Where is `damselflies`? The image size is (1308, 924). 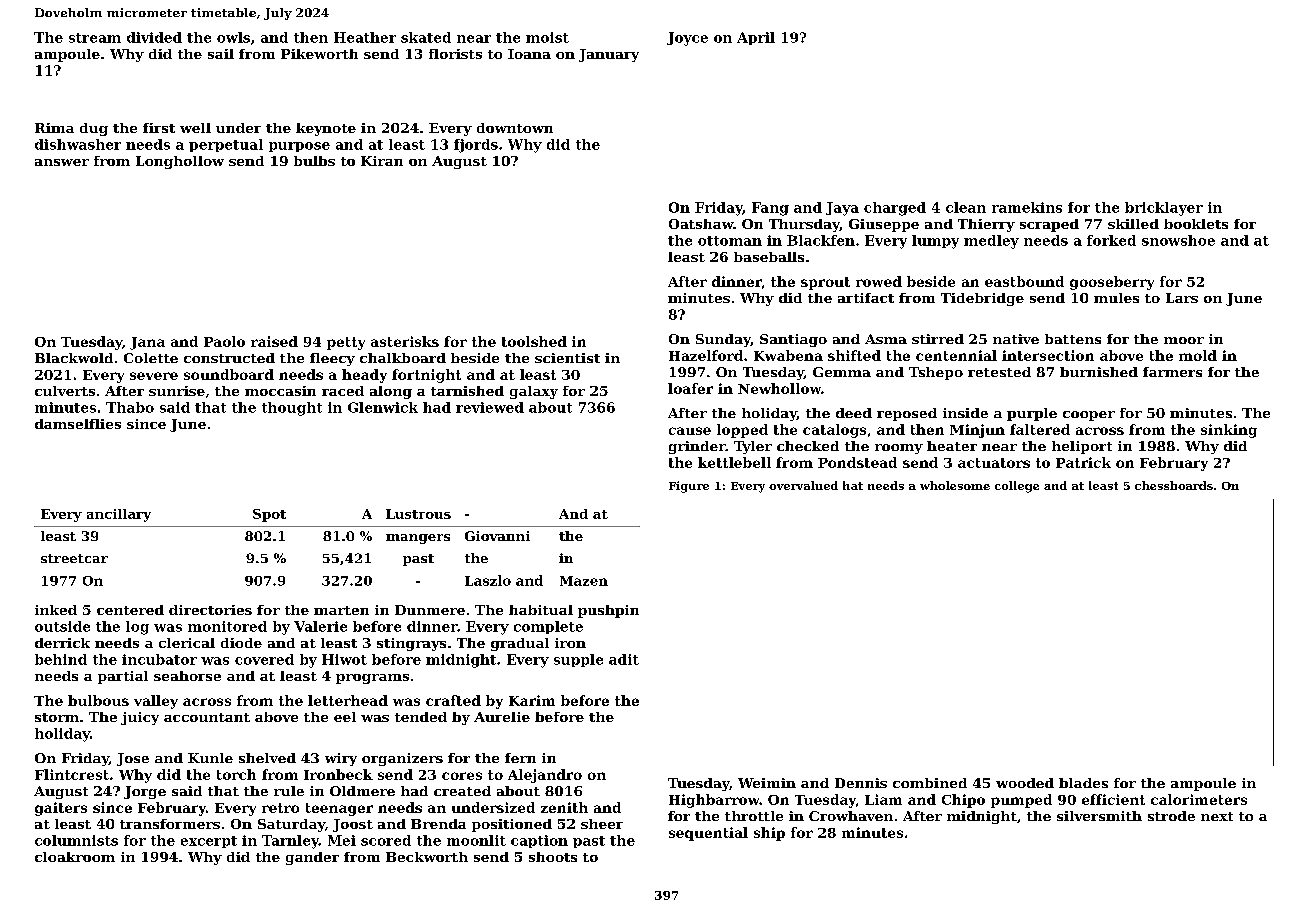
damselflies is located at coordinates (78, 424).
